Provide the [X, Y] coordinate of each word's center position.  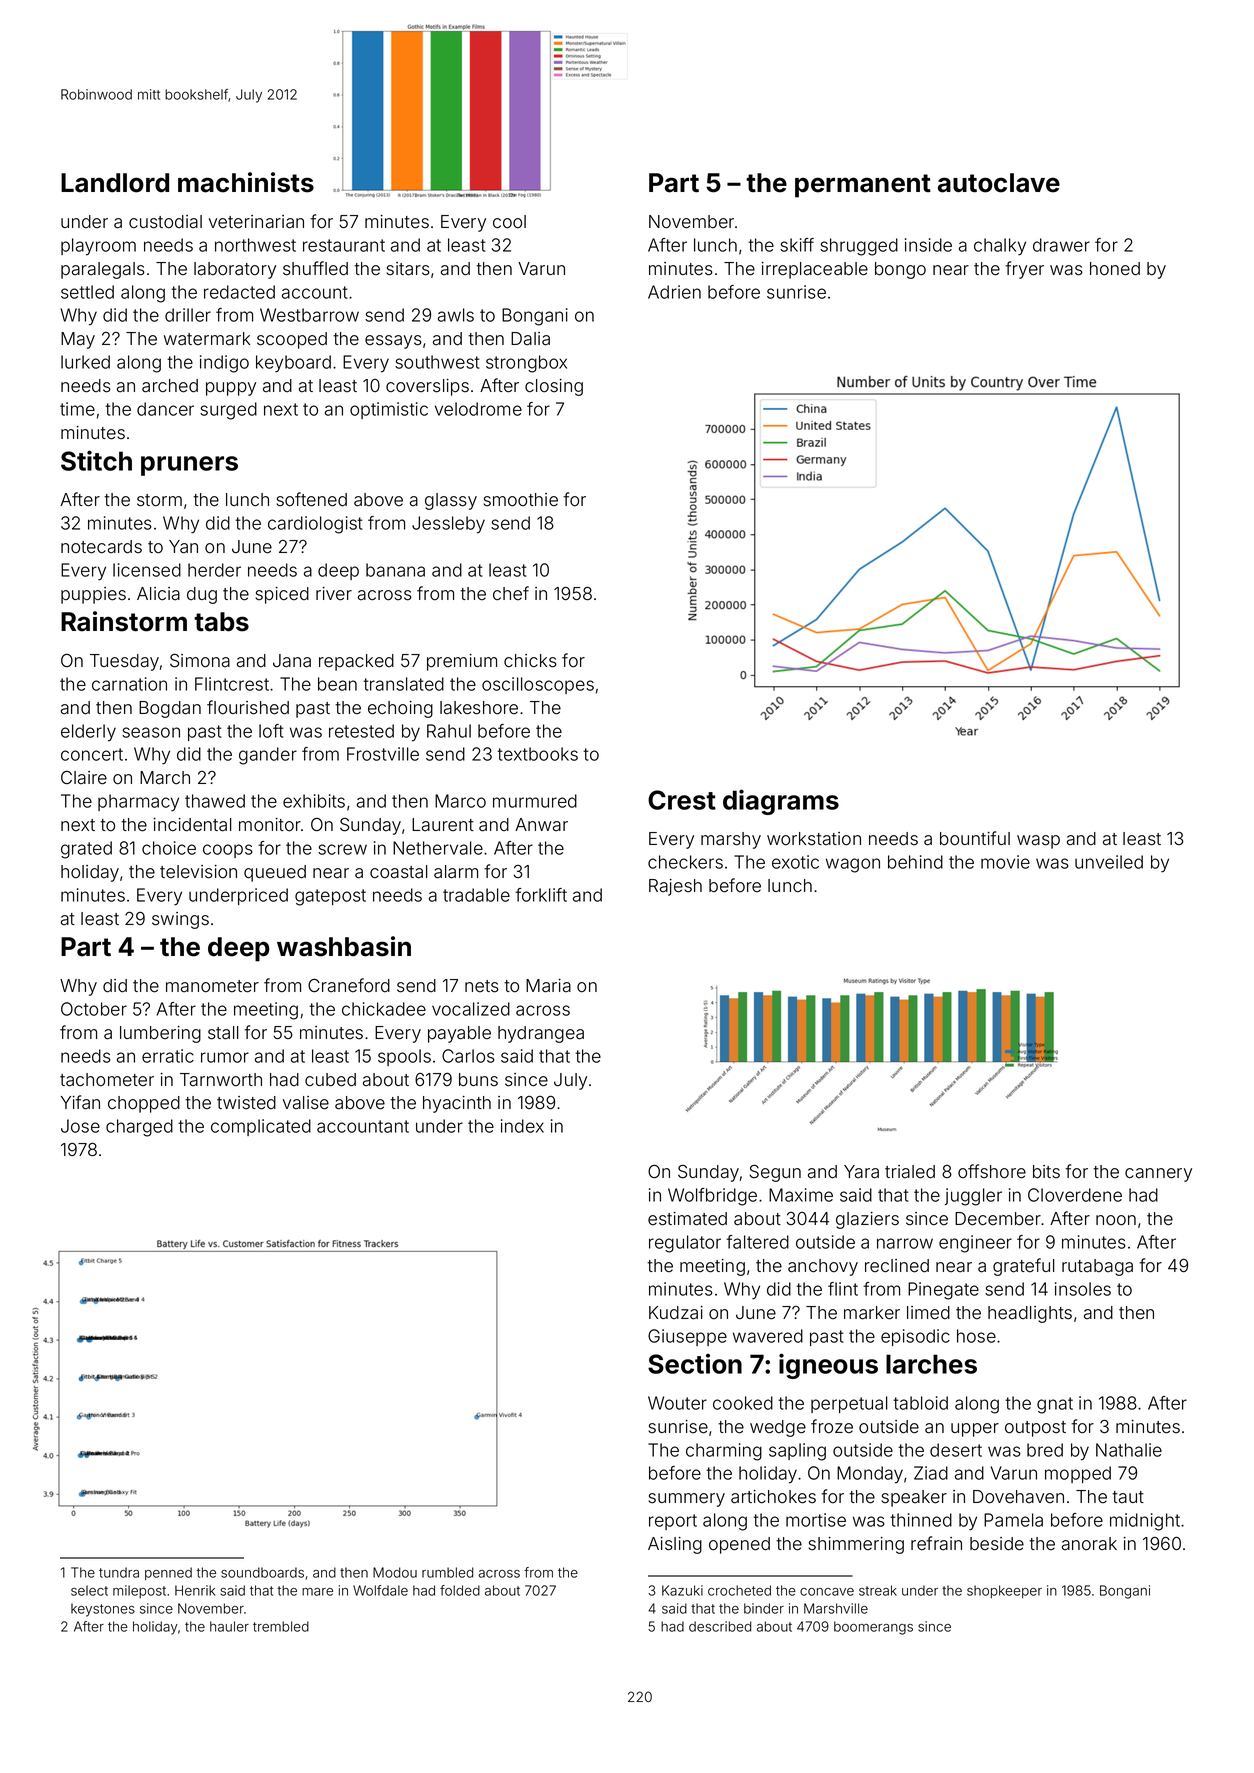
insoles [1083, 1289]
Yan [183, 547]
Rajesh [675, 887]
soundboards [262, 1572]
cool [509, 222]
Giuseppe [687, 1337]
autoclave [999, 183]
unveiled [1109, 862]
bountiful [975, 838]
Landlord [115, 183]
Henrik [195, 1590]
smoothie [521, 500]
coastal [398, 872]
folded [460, 1590]
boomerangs [873, 1628]
